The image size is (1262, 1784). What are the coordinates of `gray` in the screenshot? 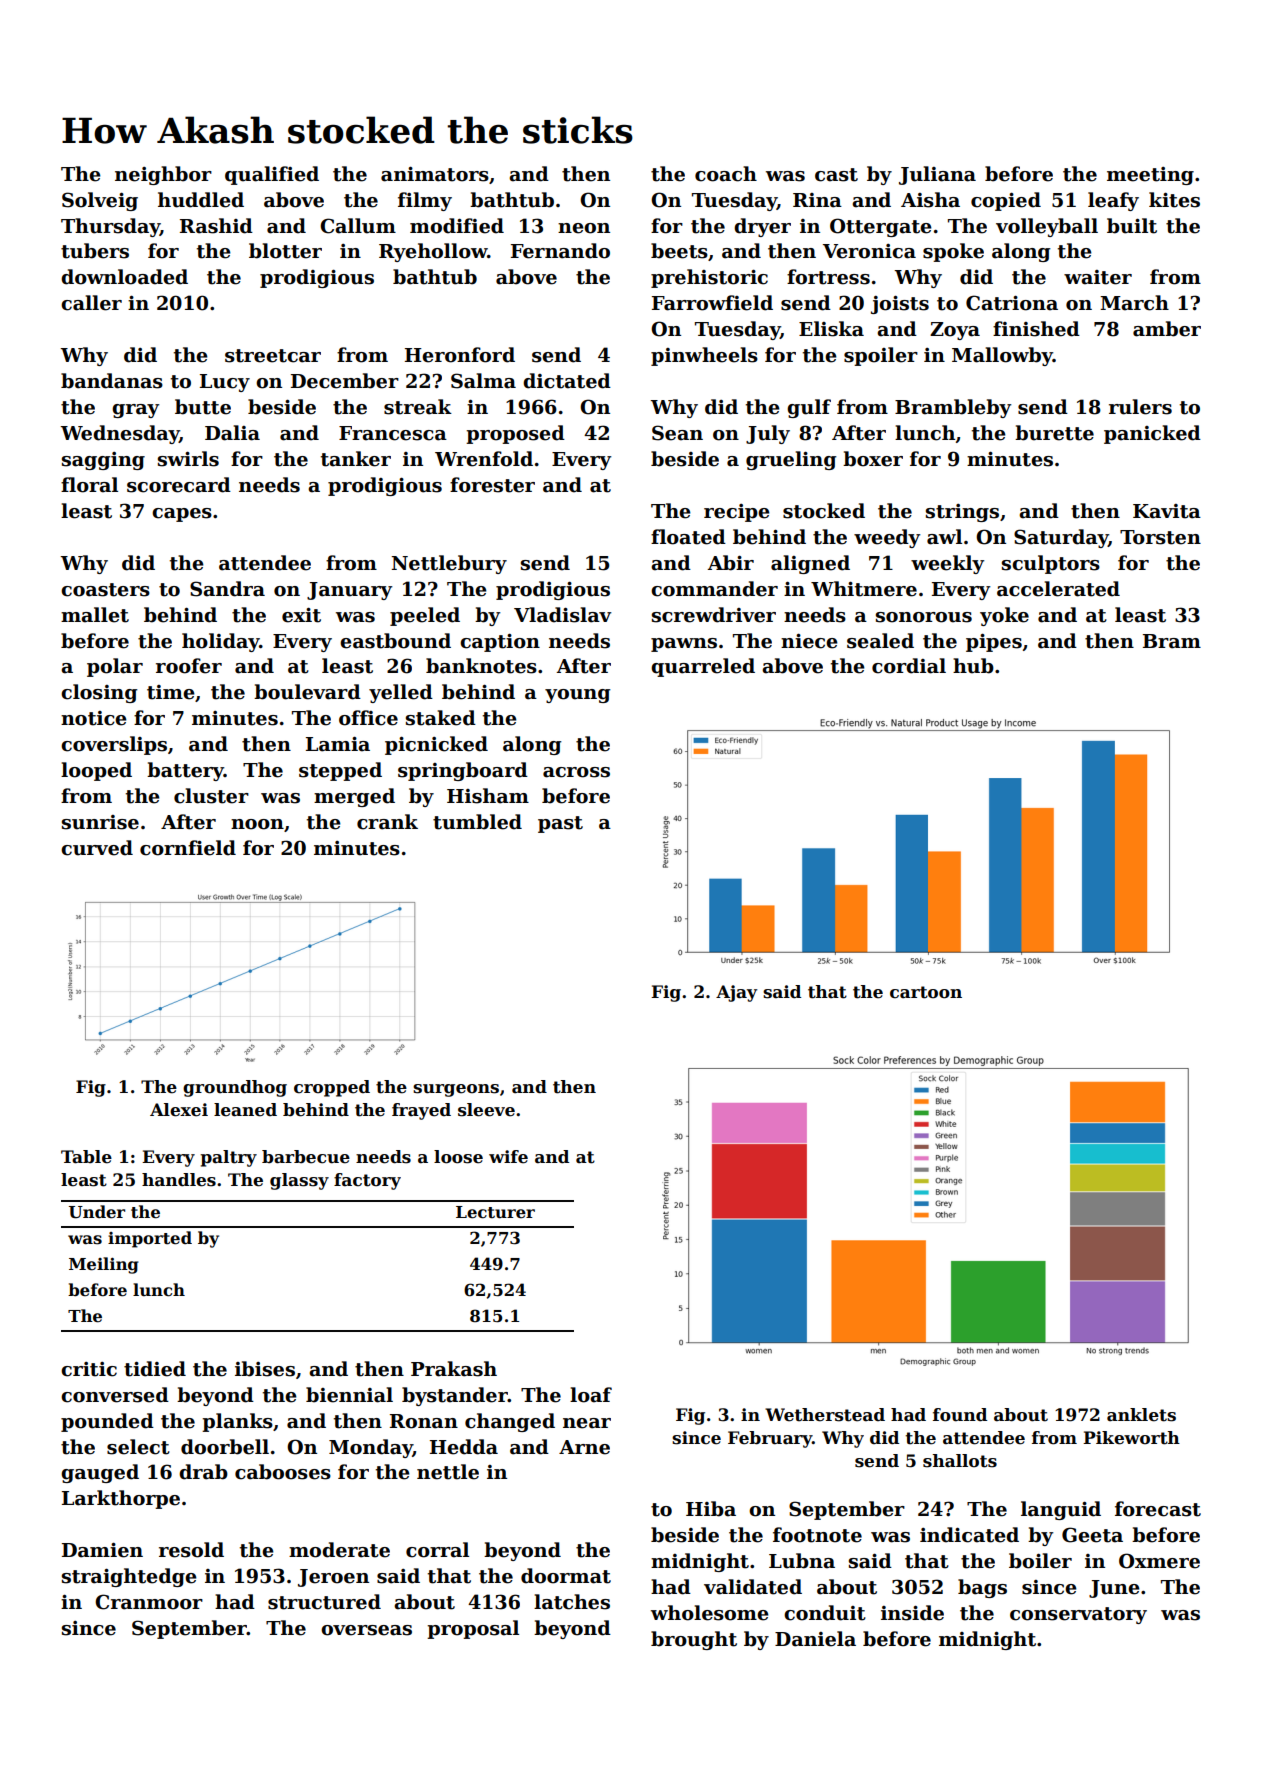 It's located at (135, 411).
